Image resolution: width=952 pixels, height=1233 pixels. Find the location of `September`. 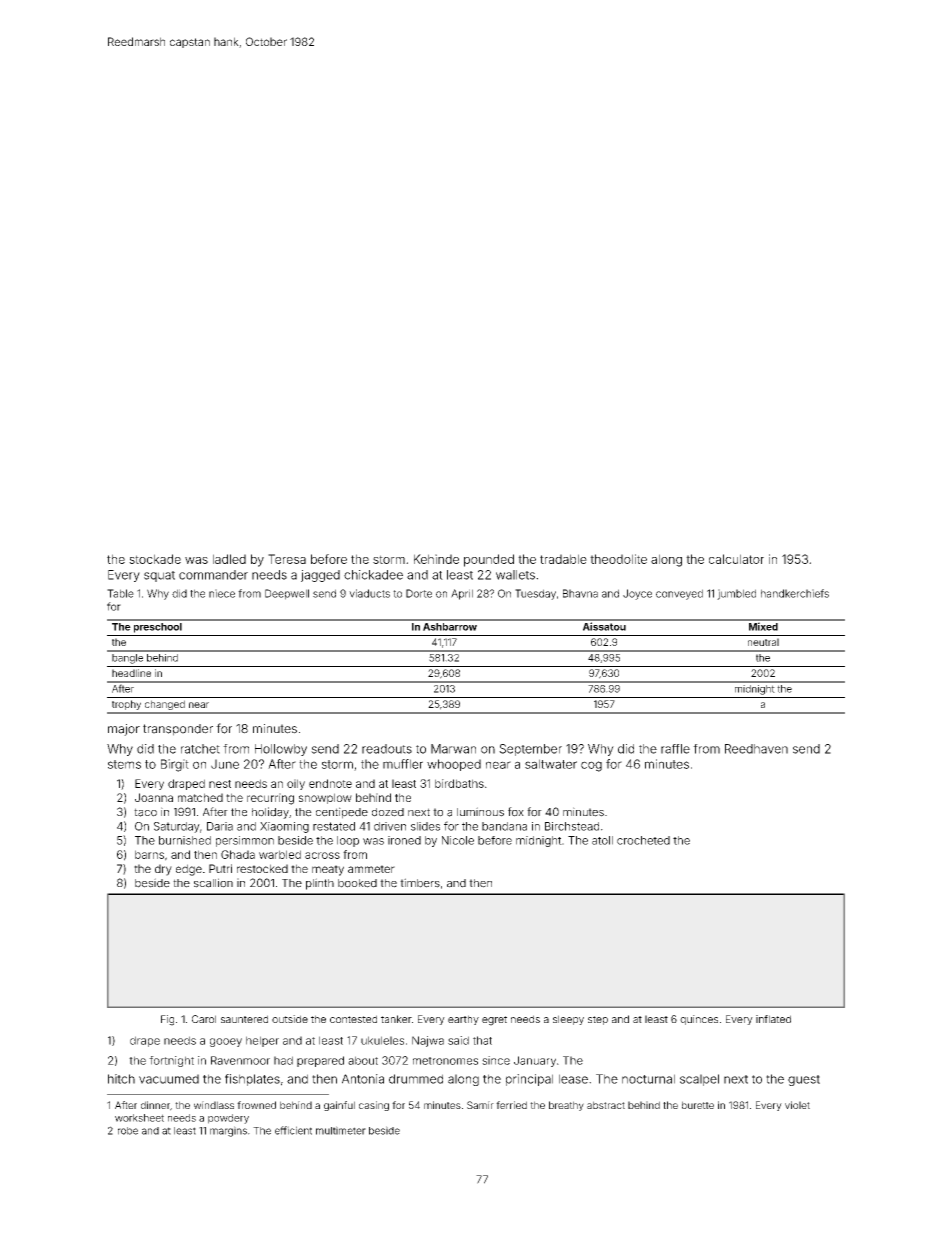

September is located at coordinates (530, 750).
